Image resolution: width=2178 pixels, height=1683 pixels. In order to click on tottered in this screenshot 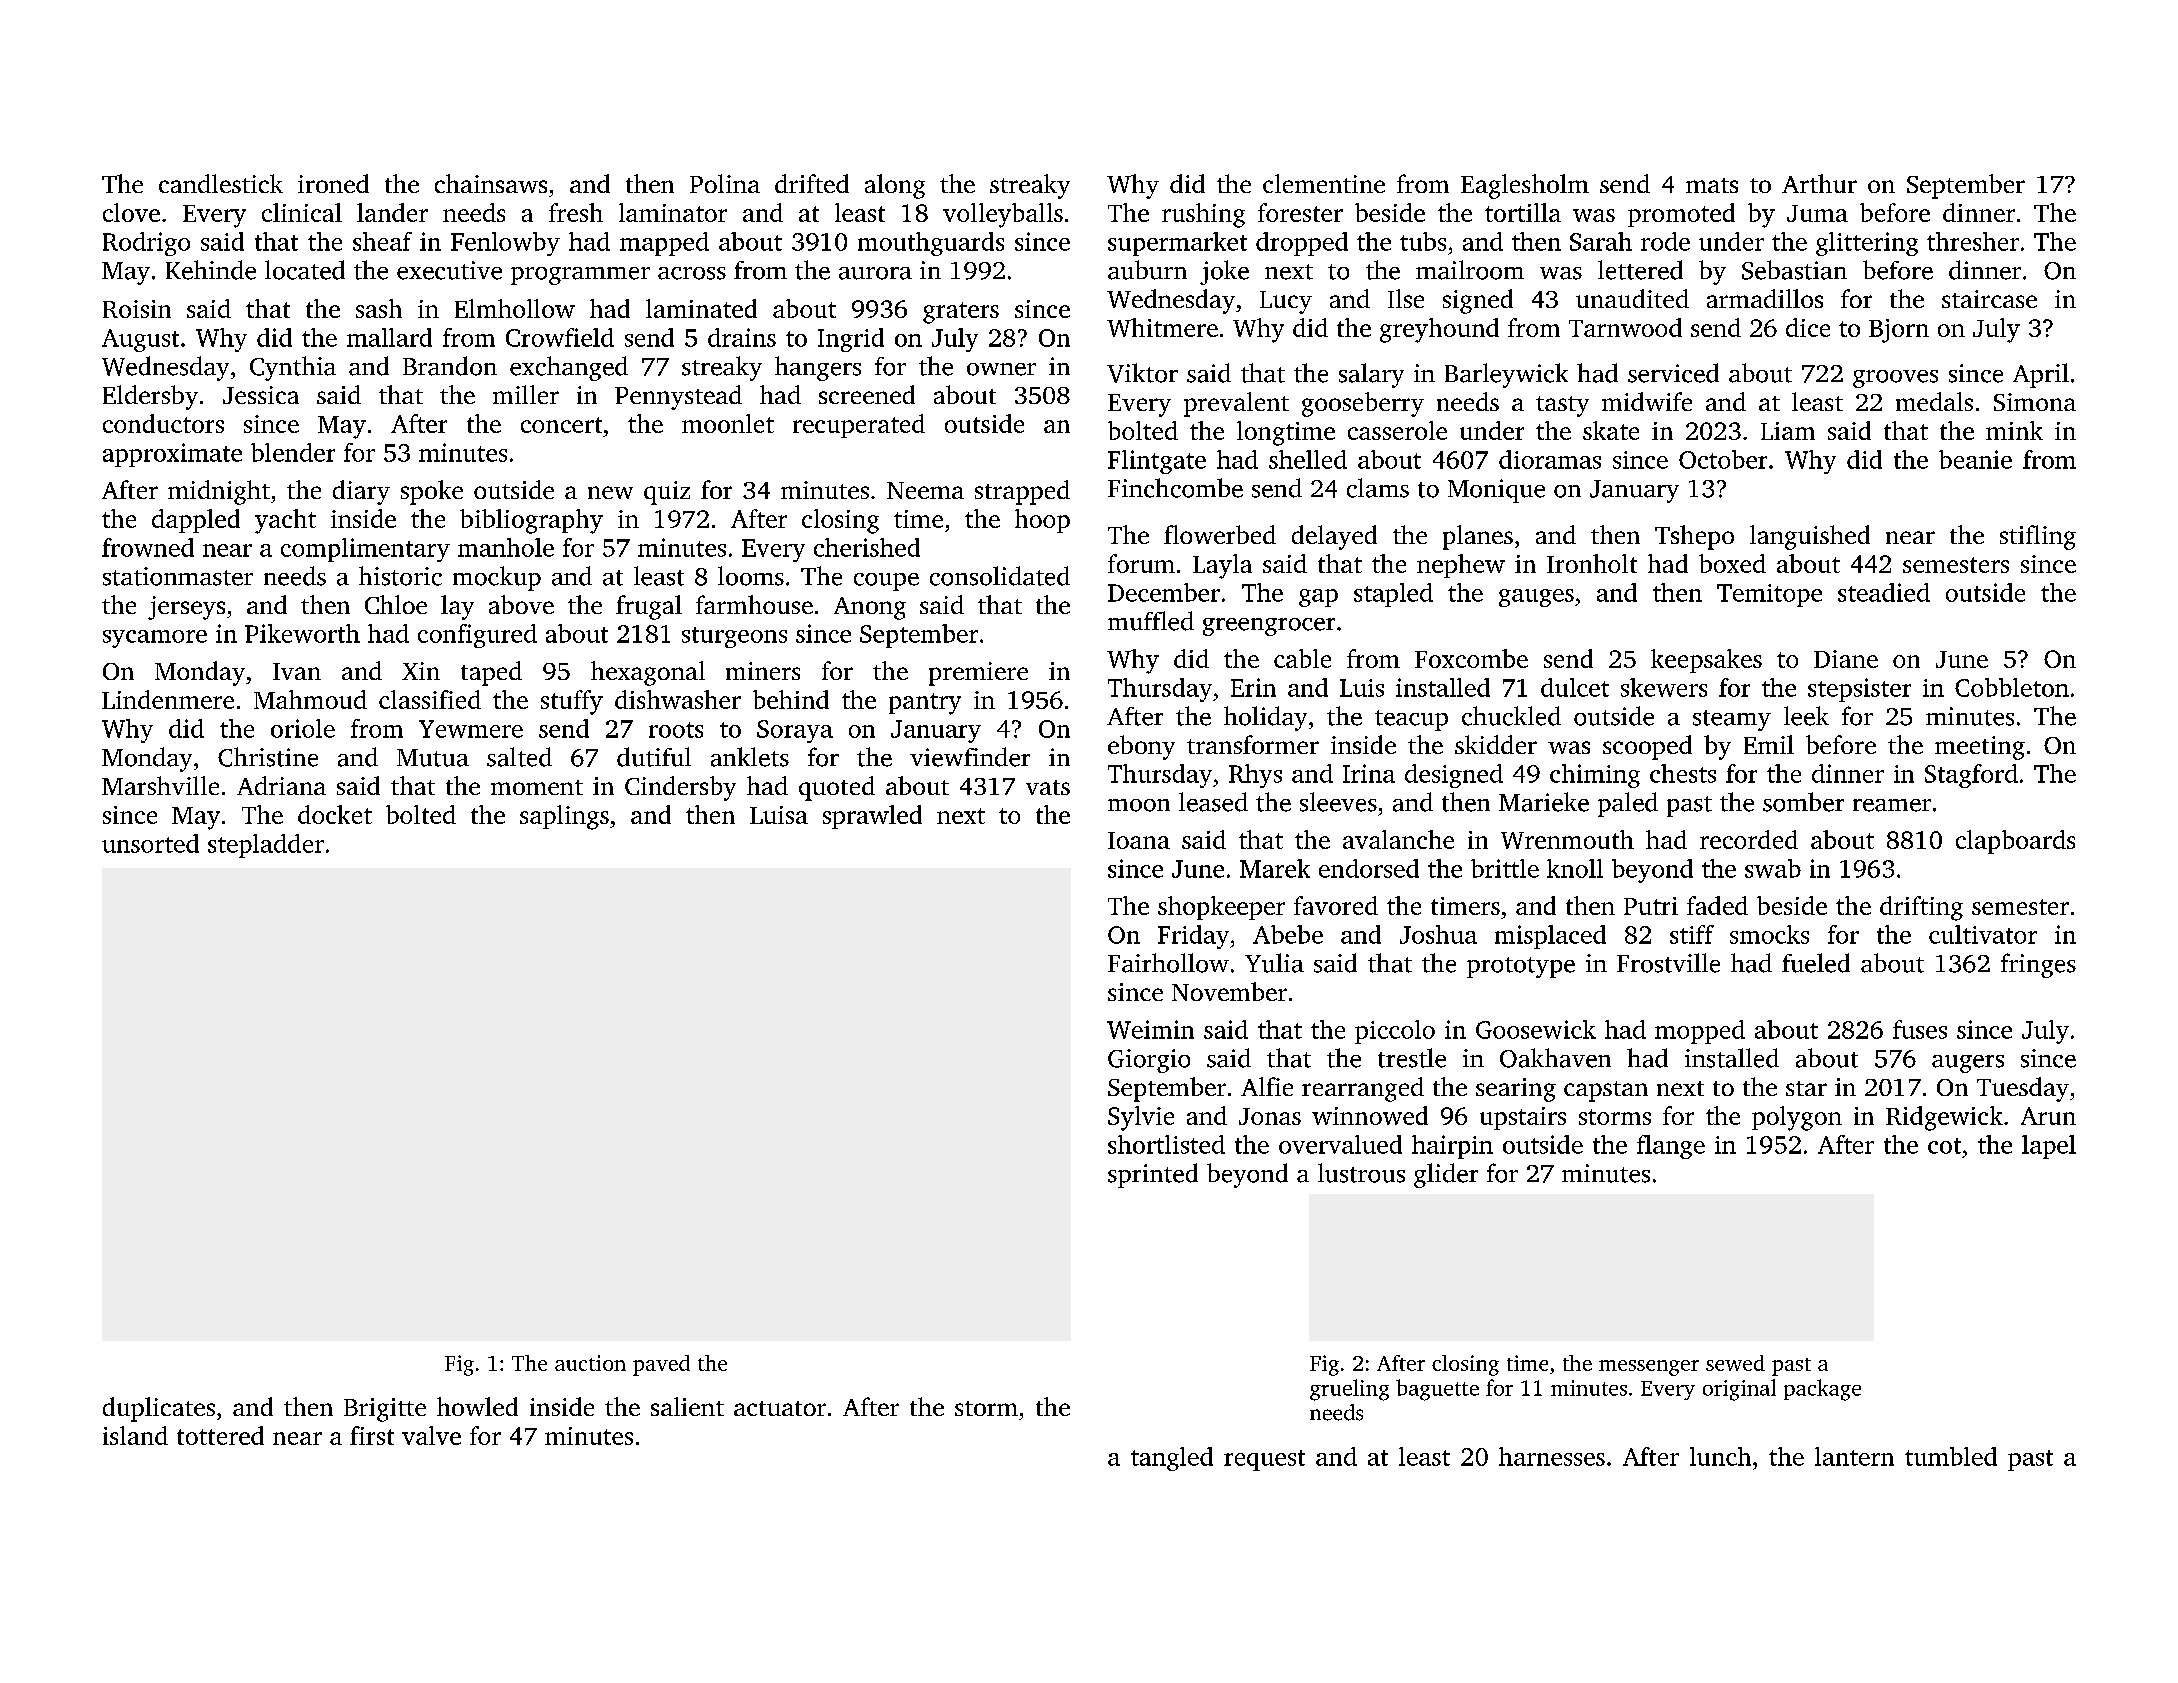, I will do `click(220, 1435)`.
